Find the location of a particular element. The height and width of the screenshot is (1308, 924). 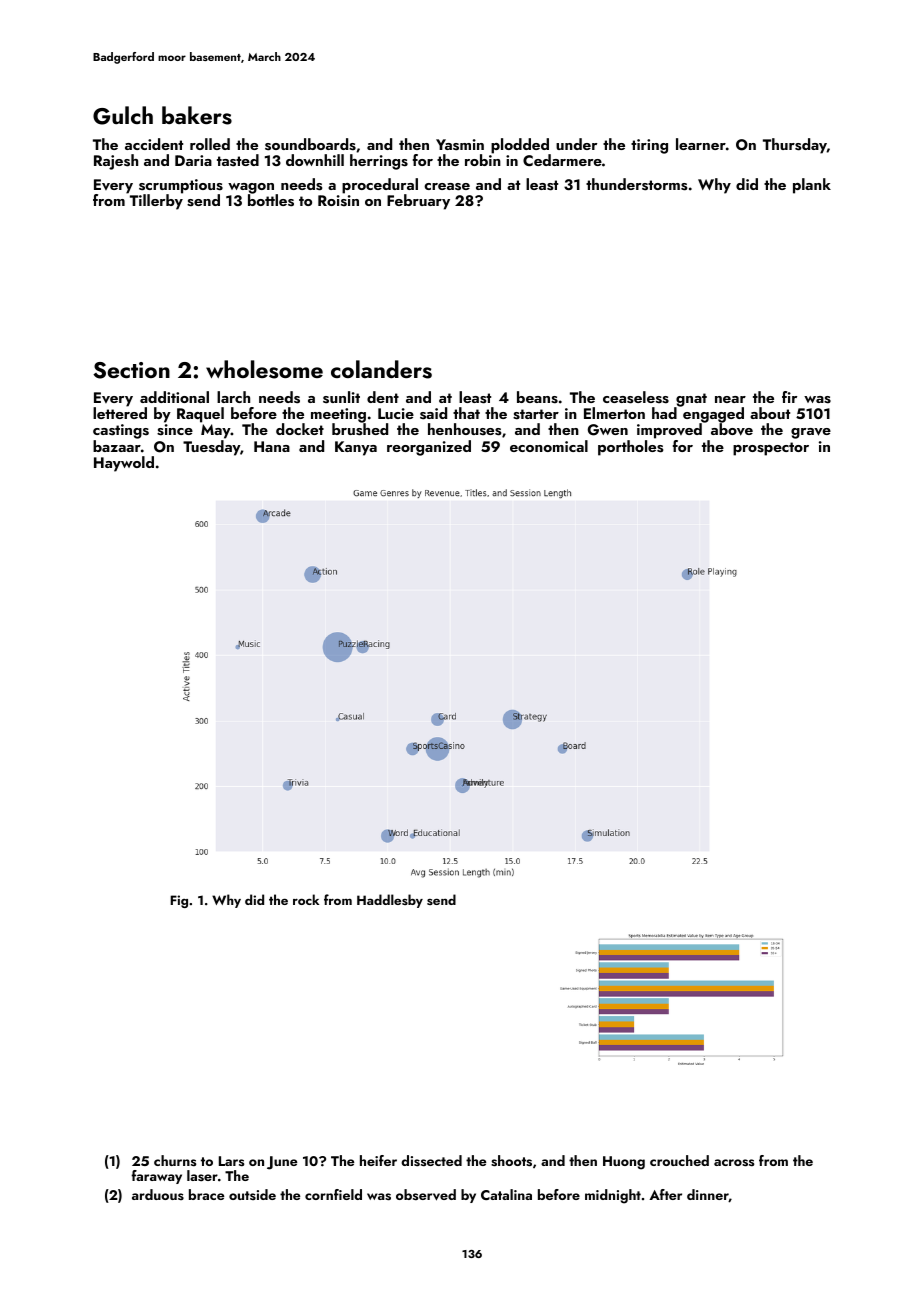

prospector is located at coordinates (771, 449).
